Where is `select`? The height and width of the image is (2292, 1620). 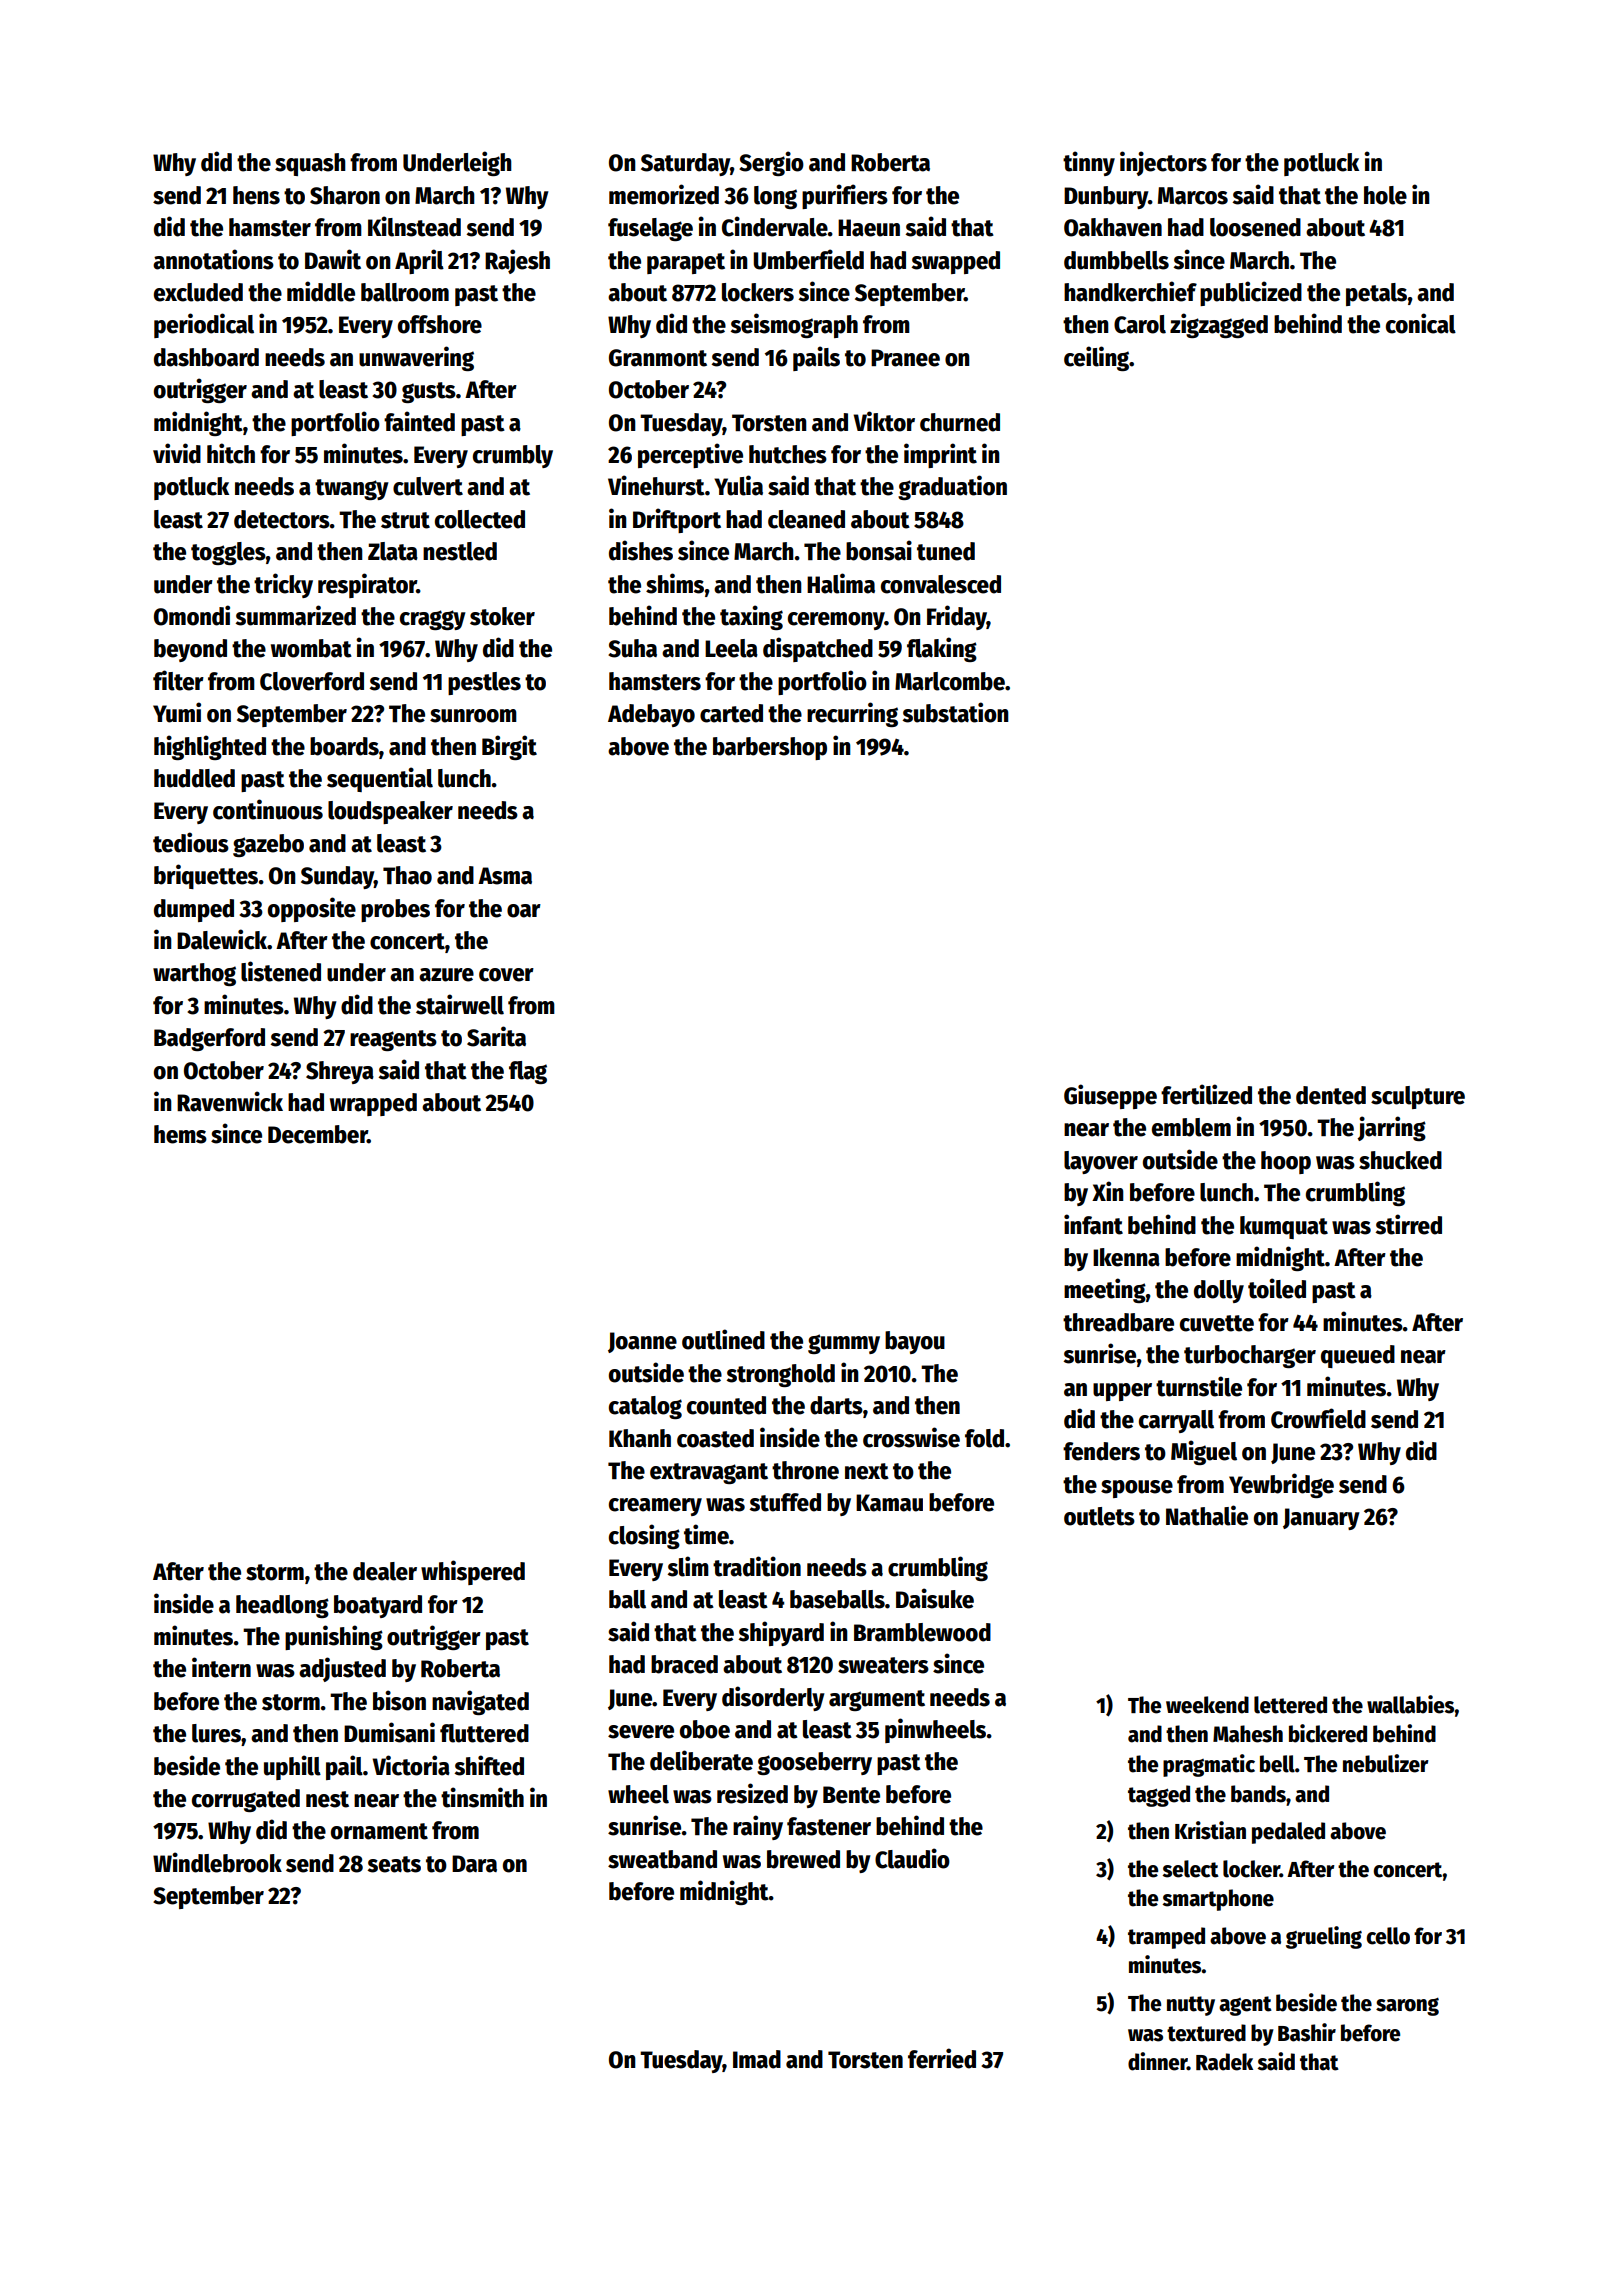
select is located at coordinates (1190, 1869).
